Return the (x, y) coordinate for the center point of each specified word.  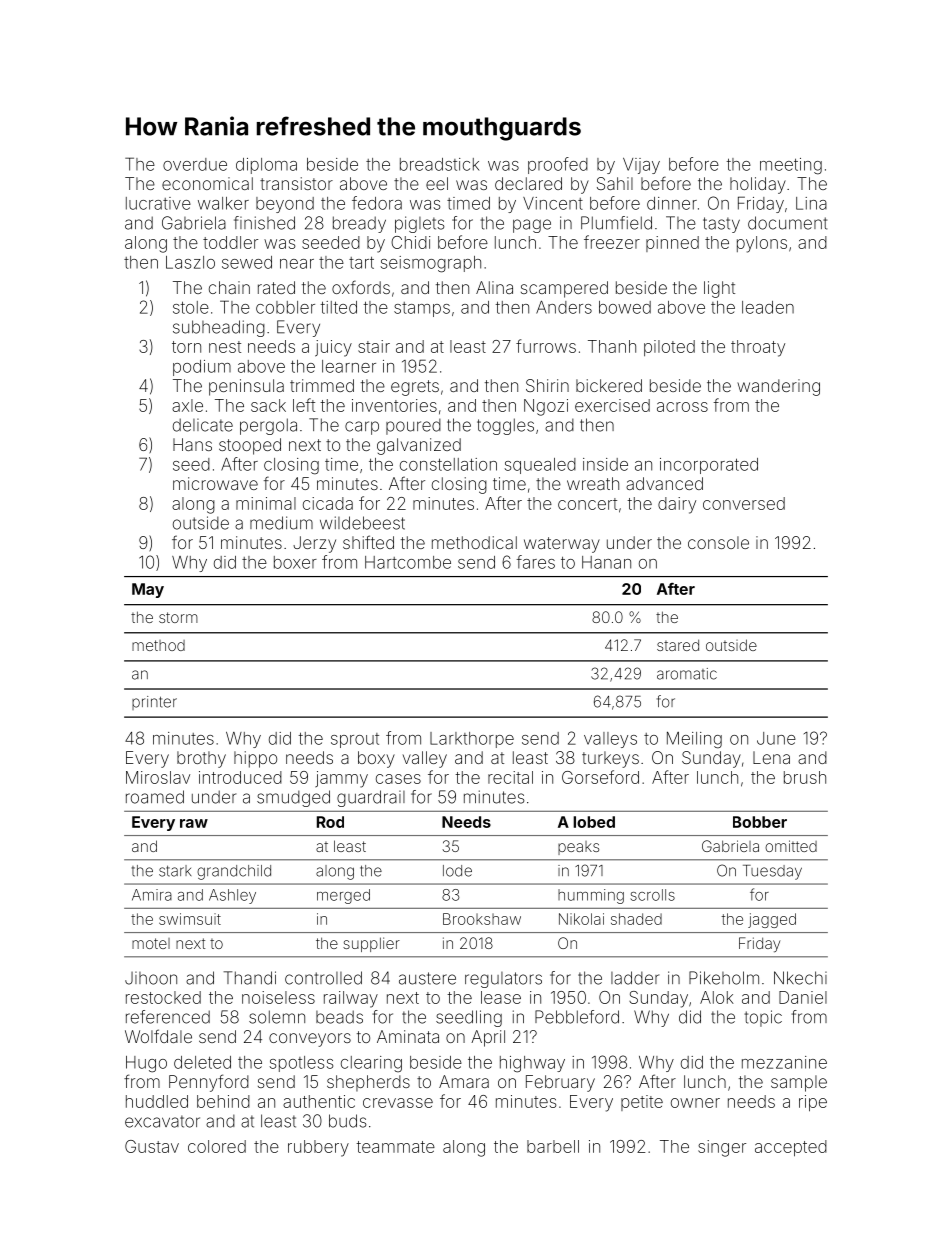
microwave (215, 483)
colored (217, 1146)
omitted (791, 846)
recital (510, 777)
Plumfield (616, 223)
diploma (266, 166)
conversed (744, 503)
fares (535, 562)
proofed (558, 165)
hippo (255, 759)
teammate (395, 1147)
